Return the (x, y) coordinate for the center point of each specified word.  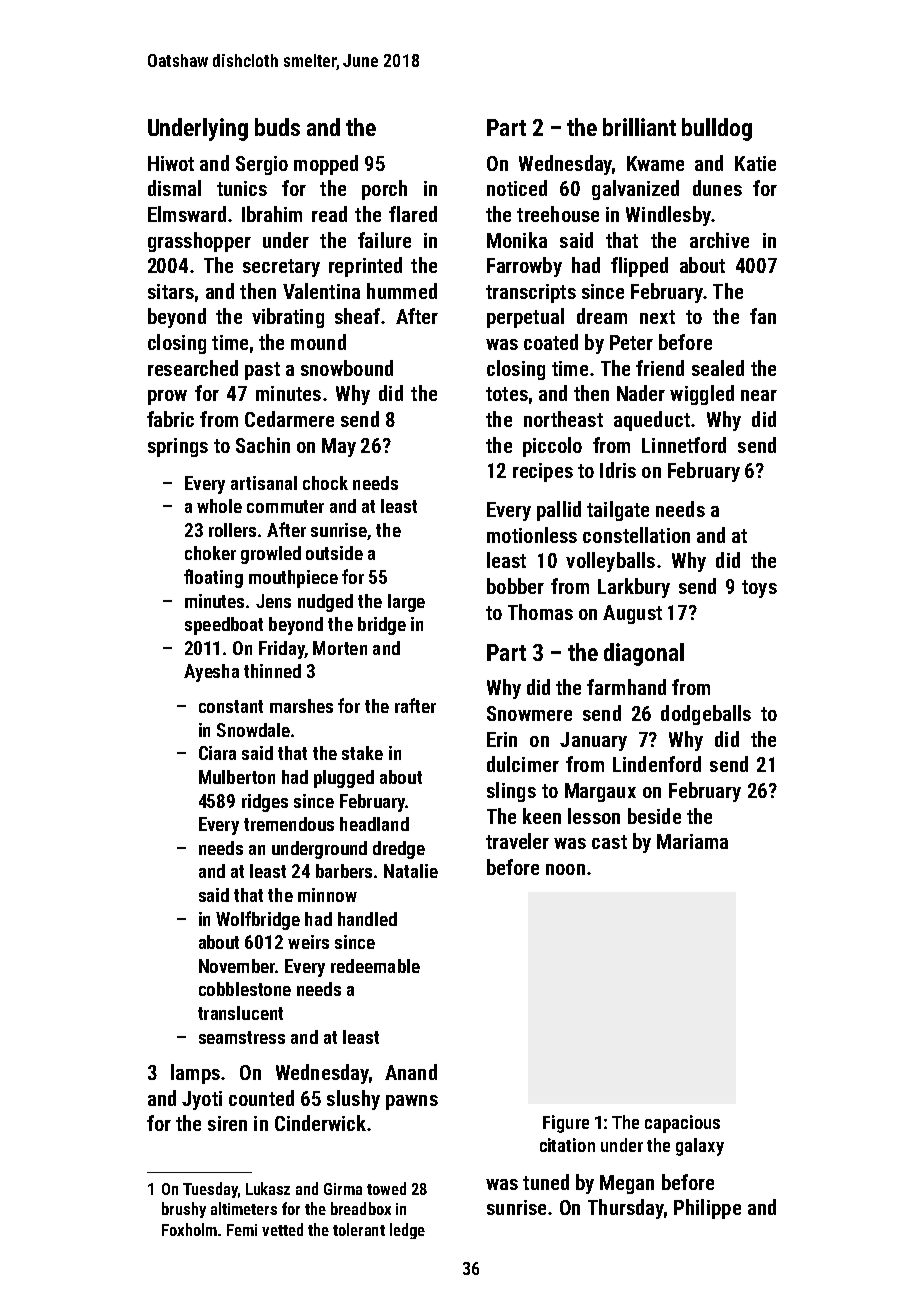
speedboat (224, 626)
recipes (543, 472)
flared (413, 214)
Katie (755, 163)
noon (565, 869)
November (237, 966)
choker (210, 553)
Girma (343, 1189)
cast (609, 842)
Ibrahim (272, 214)
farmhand (626, 687)
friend (660, 368)
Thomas (540, 612)
